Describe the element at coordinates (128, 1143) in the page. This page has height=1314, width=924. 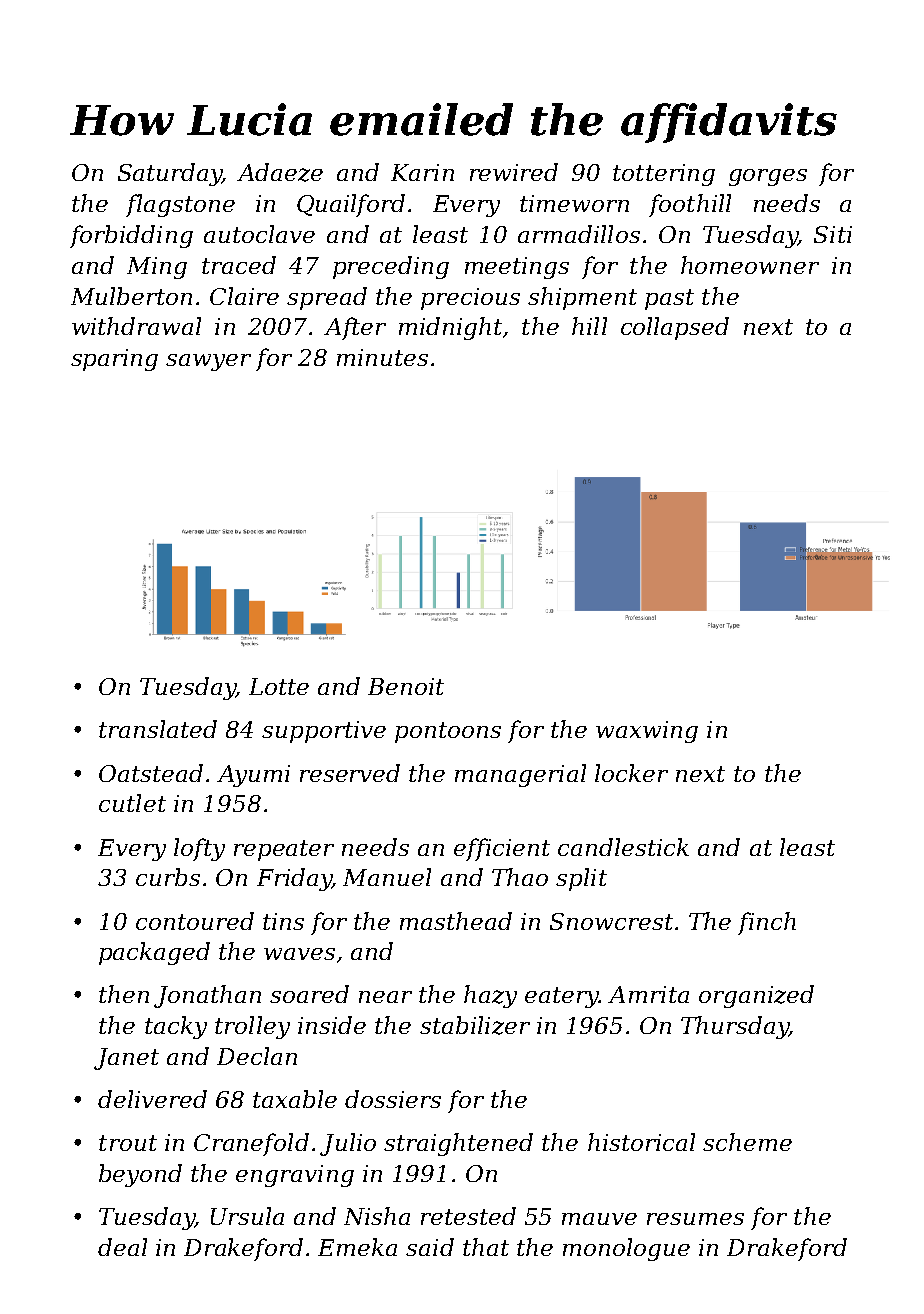
I see `trout` at that location.
